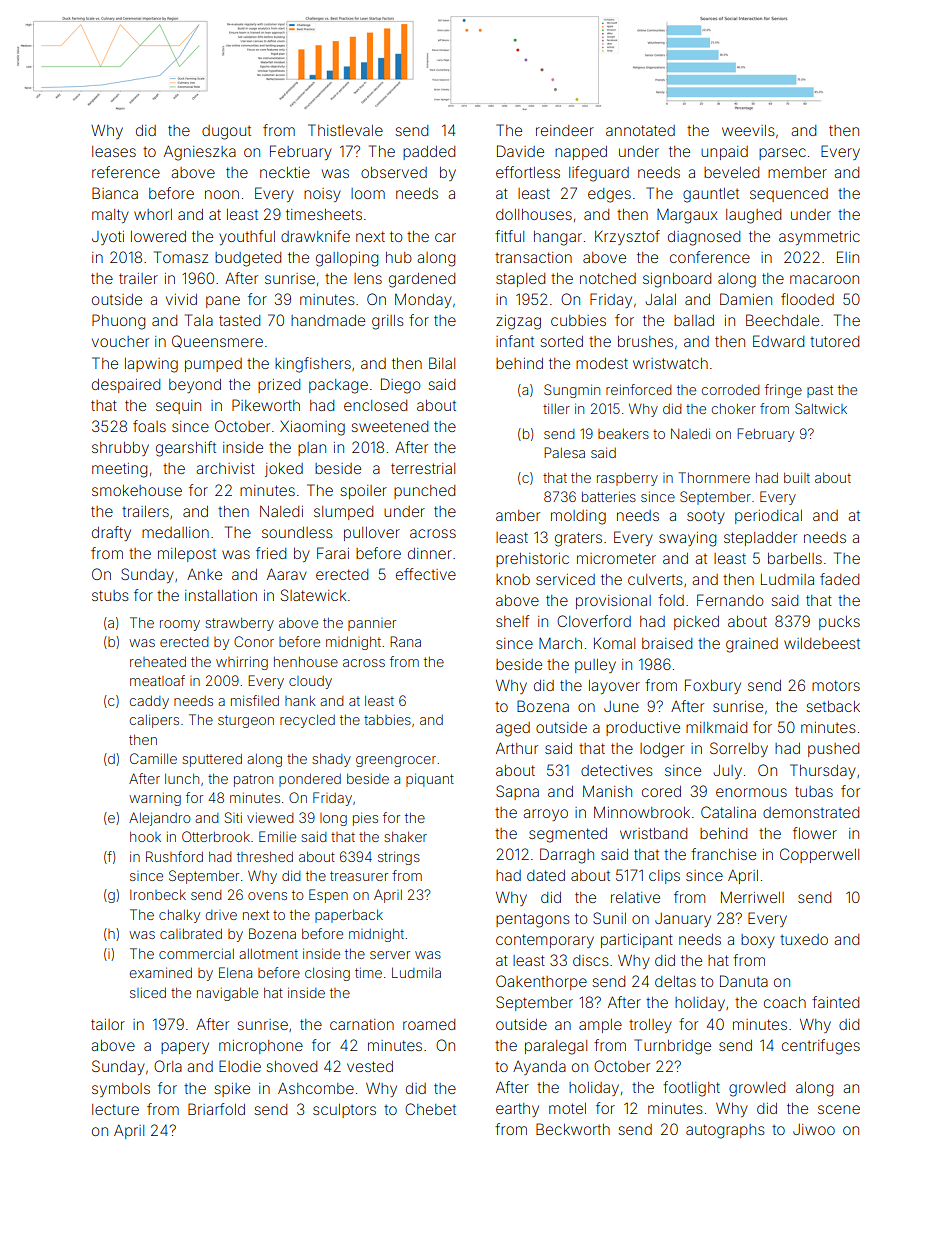  What do you see at coordinates (782, 154) in the page?
I see `parsec` at bounding box center [782, 154].
